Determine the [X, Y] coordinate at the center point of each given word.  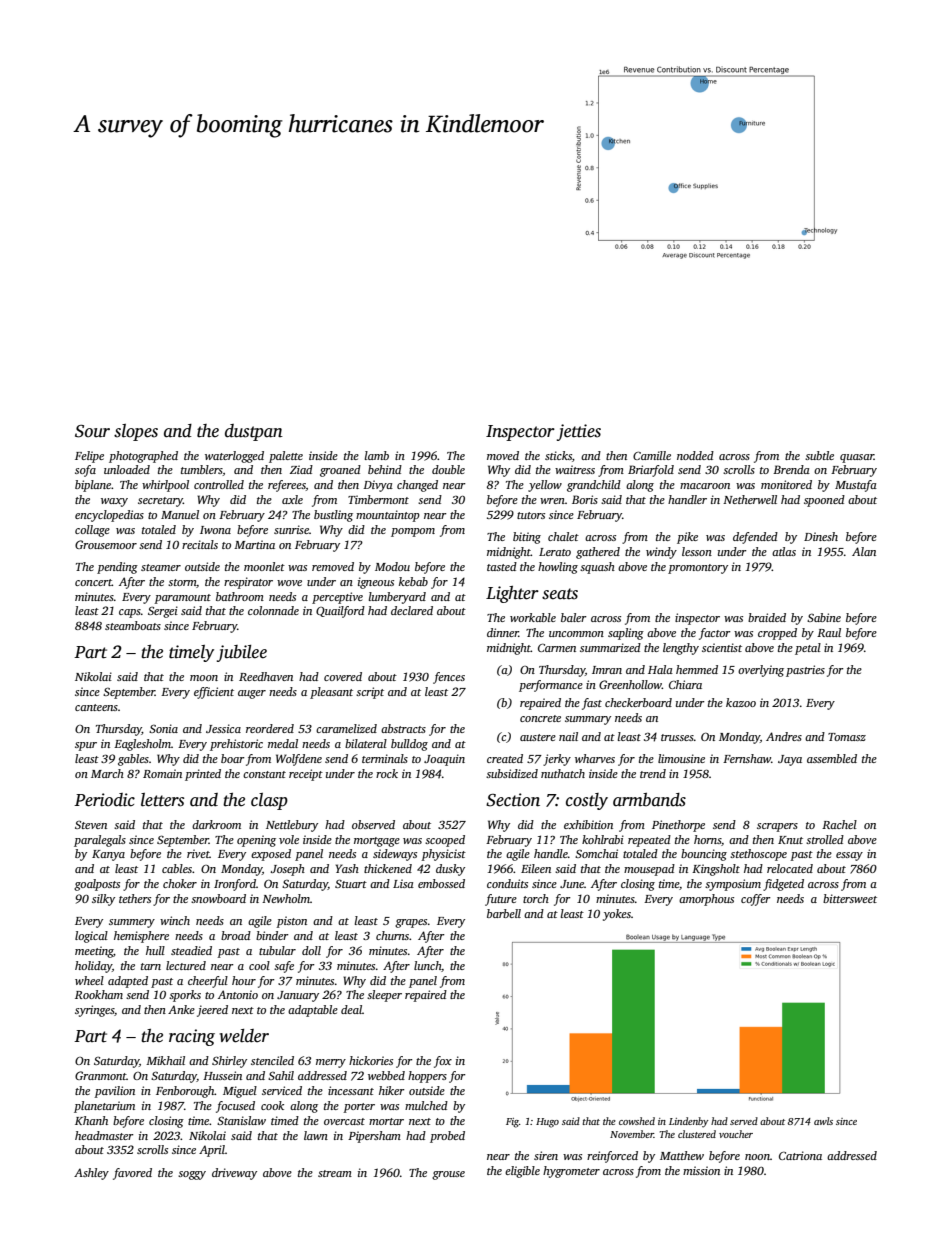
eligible [522, 1172]
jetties [579, 432]
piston [291, 922]
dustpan [254, 432]
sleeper [384, 996]
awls [823, 1121]
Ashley [91, 1174]
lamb [377, 455]
